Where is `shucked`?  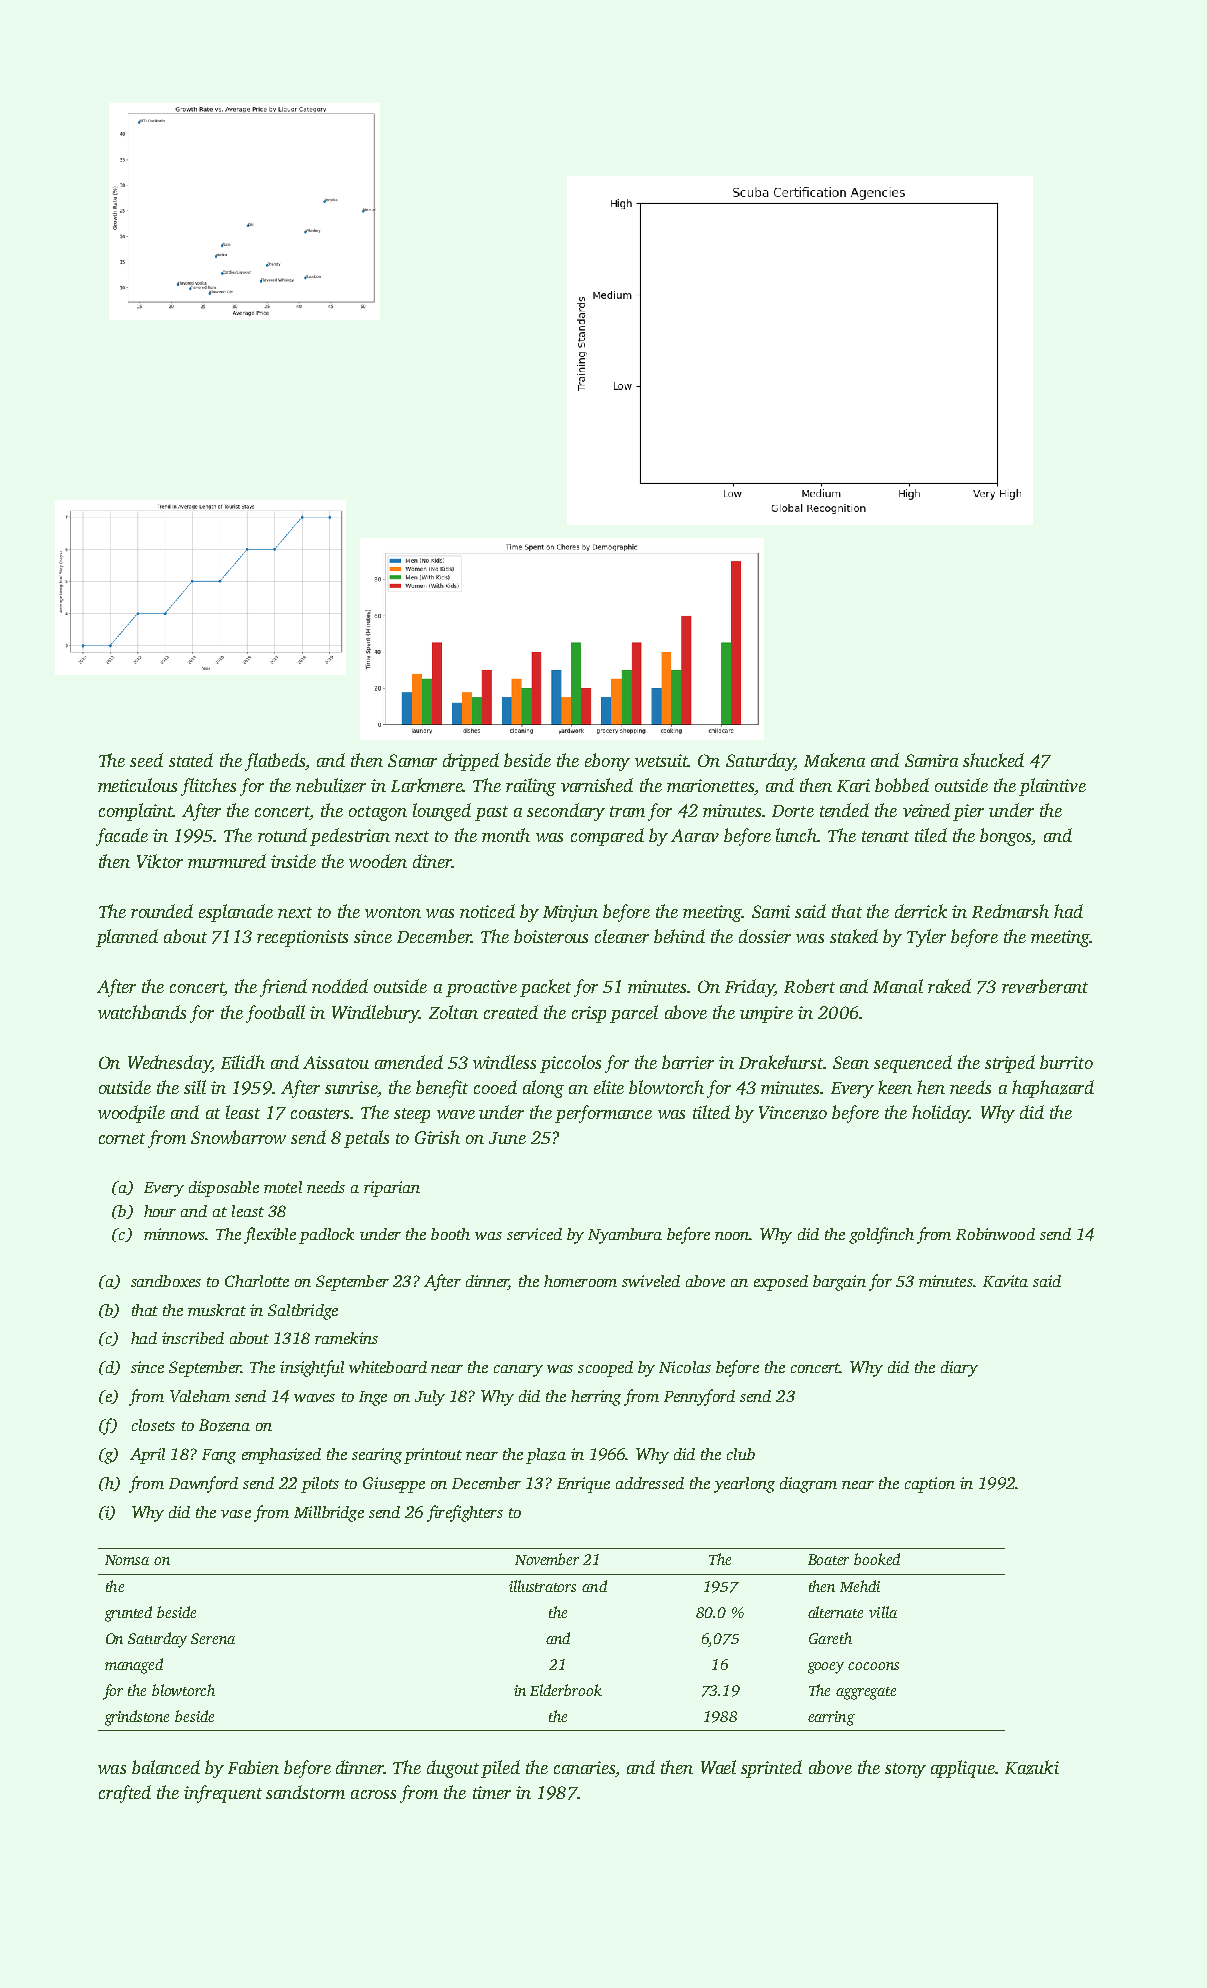
shucked is located at coordinates (993, 760).
